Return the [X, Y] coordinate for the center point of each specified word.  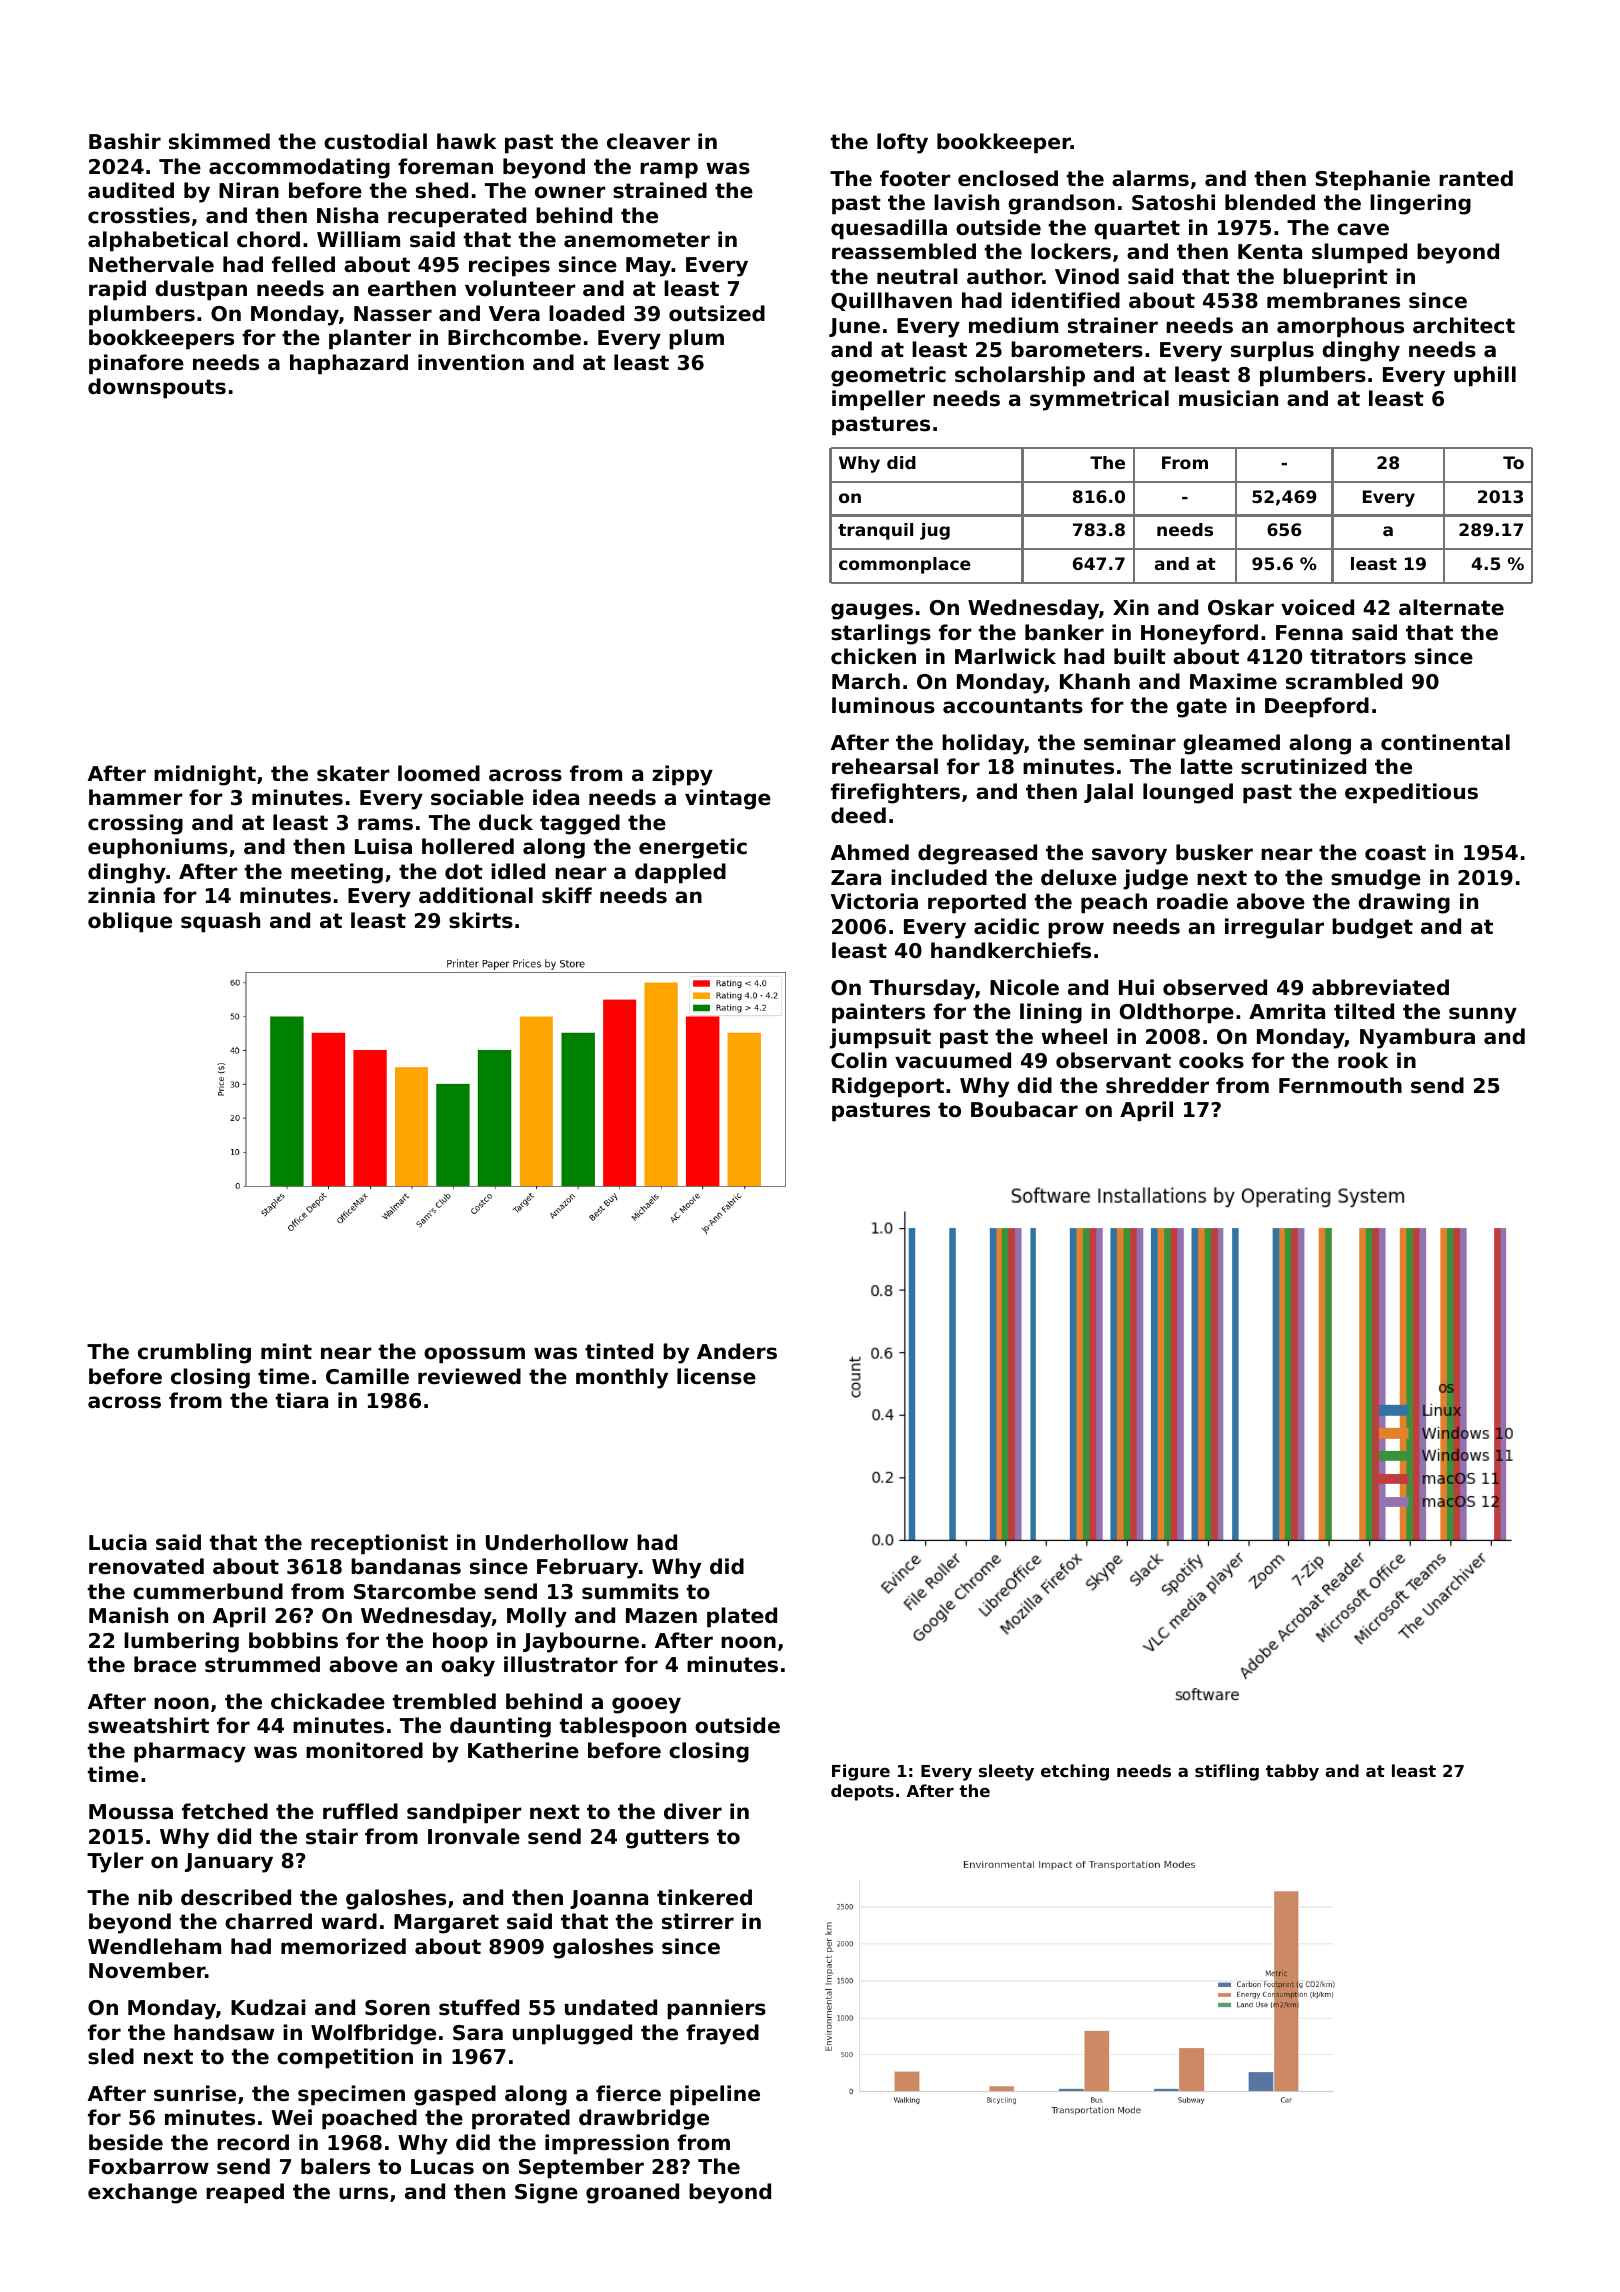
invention [471, 362]
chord [268, 239]
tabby [1292, 1772]
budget [1372, 928]
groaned [632, 2193]
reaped [245, 2193]
